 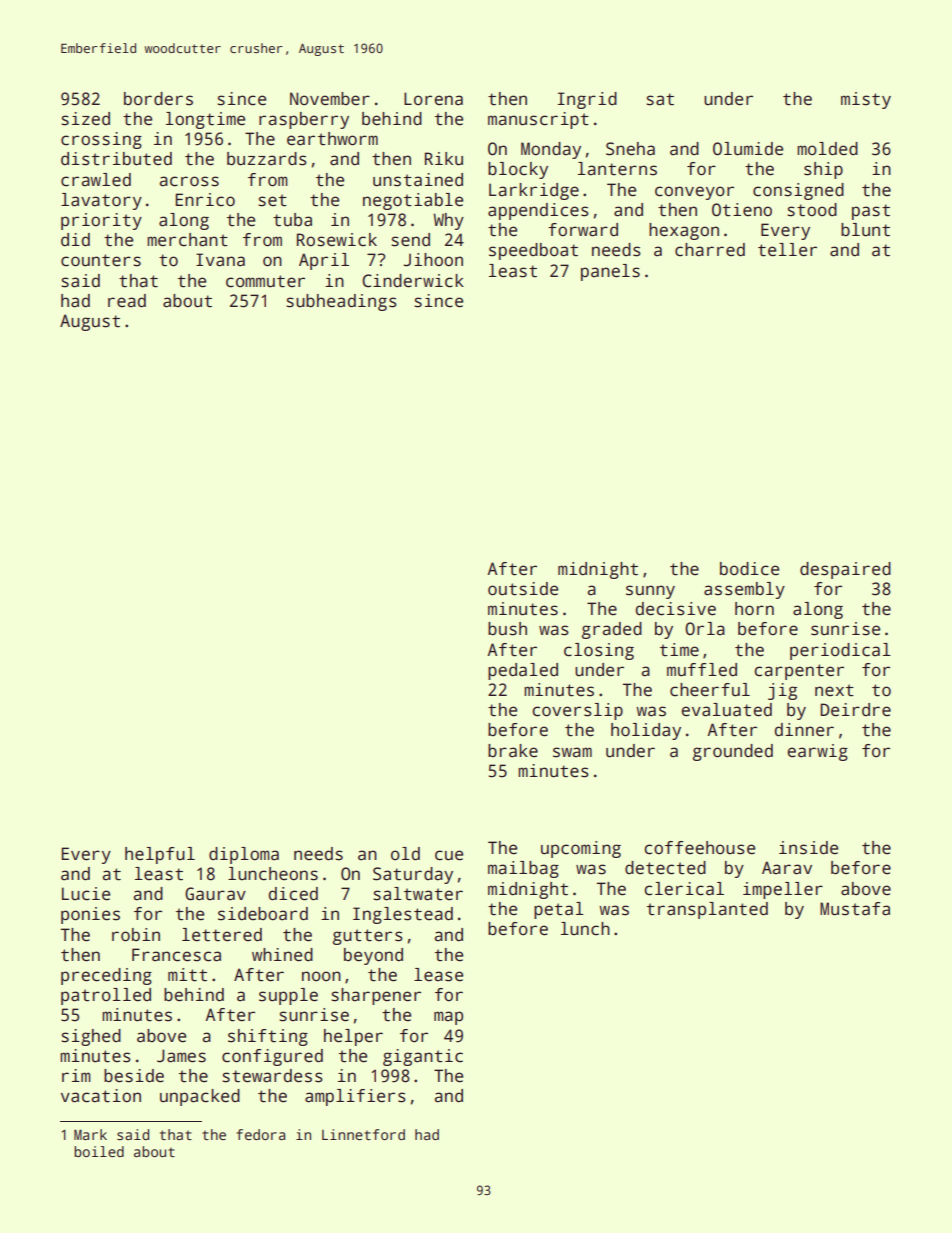 I want to click on Lorena, so click(x=433, y=99).
